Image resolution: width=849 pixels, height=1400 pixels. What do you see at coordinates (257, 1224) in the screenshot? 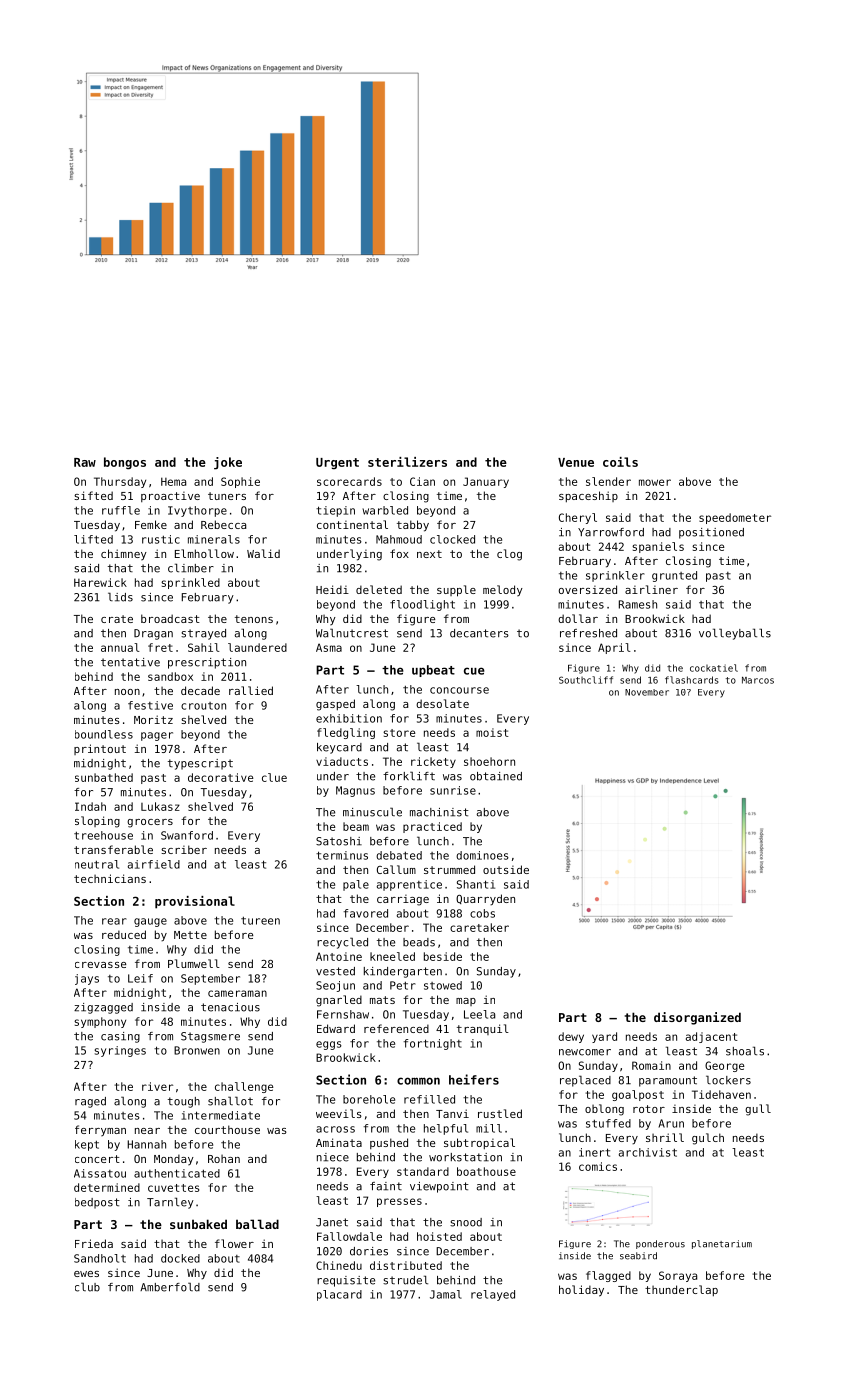
I see `ballad` at bounding box center [257, 1224].
